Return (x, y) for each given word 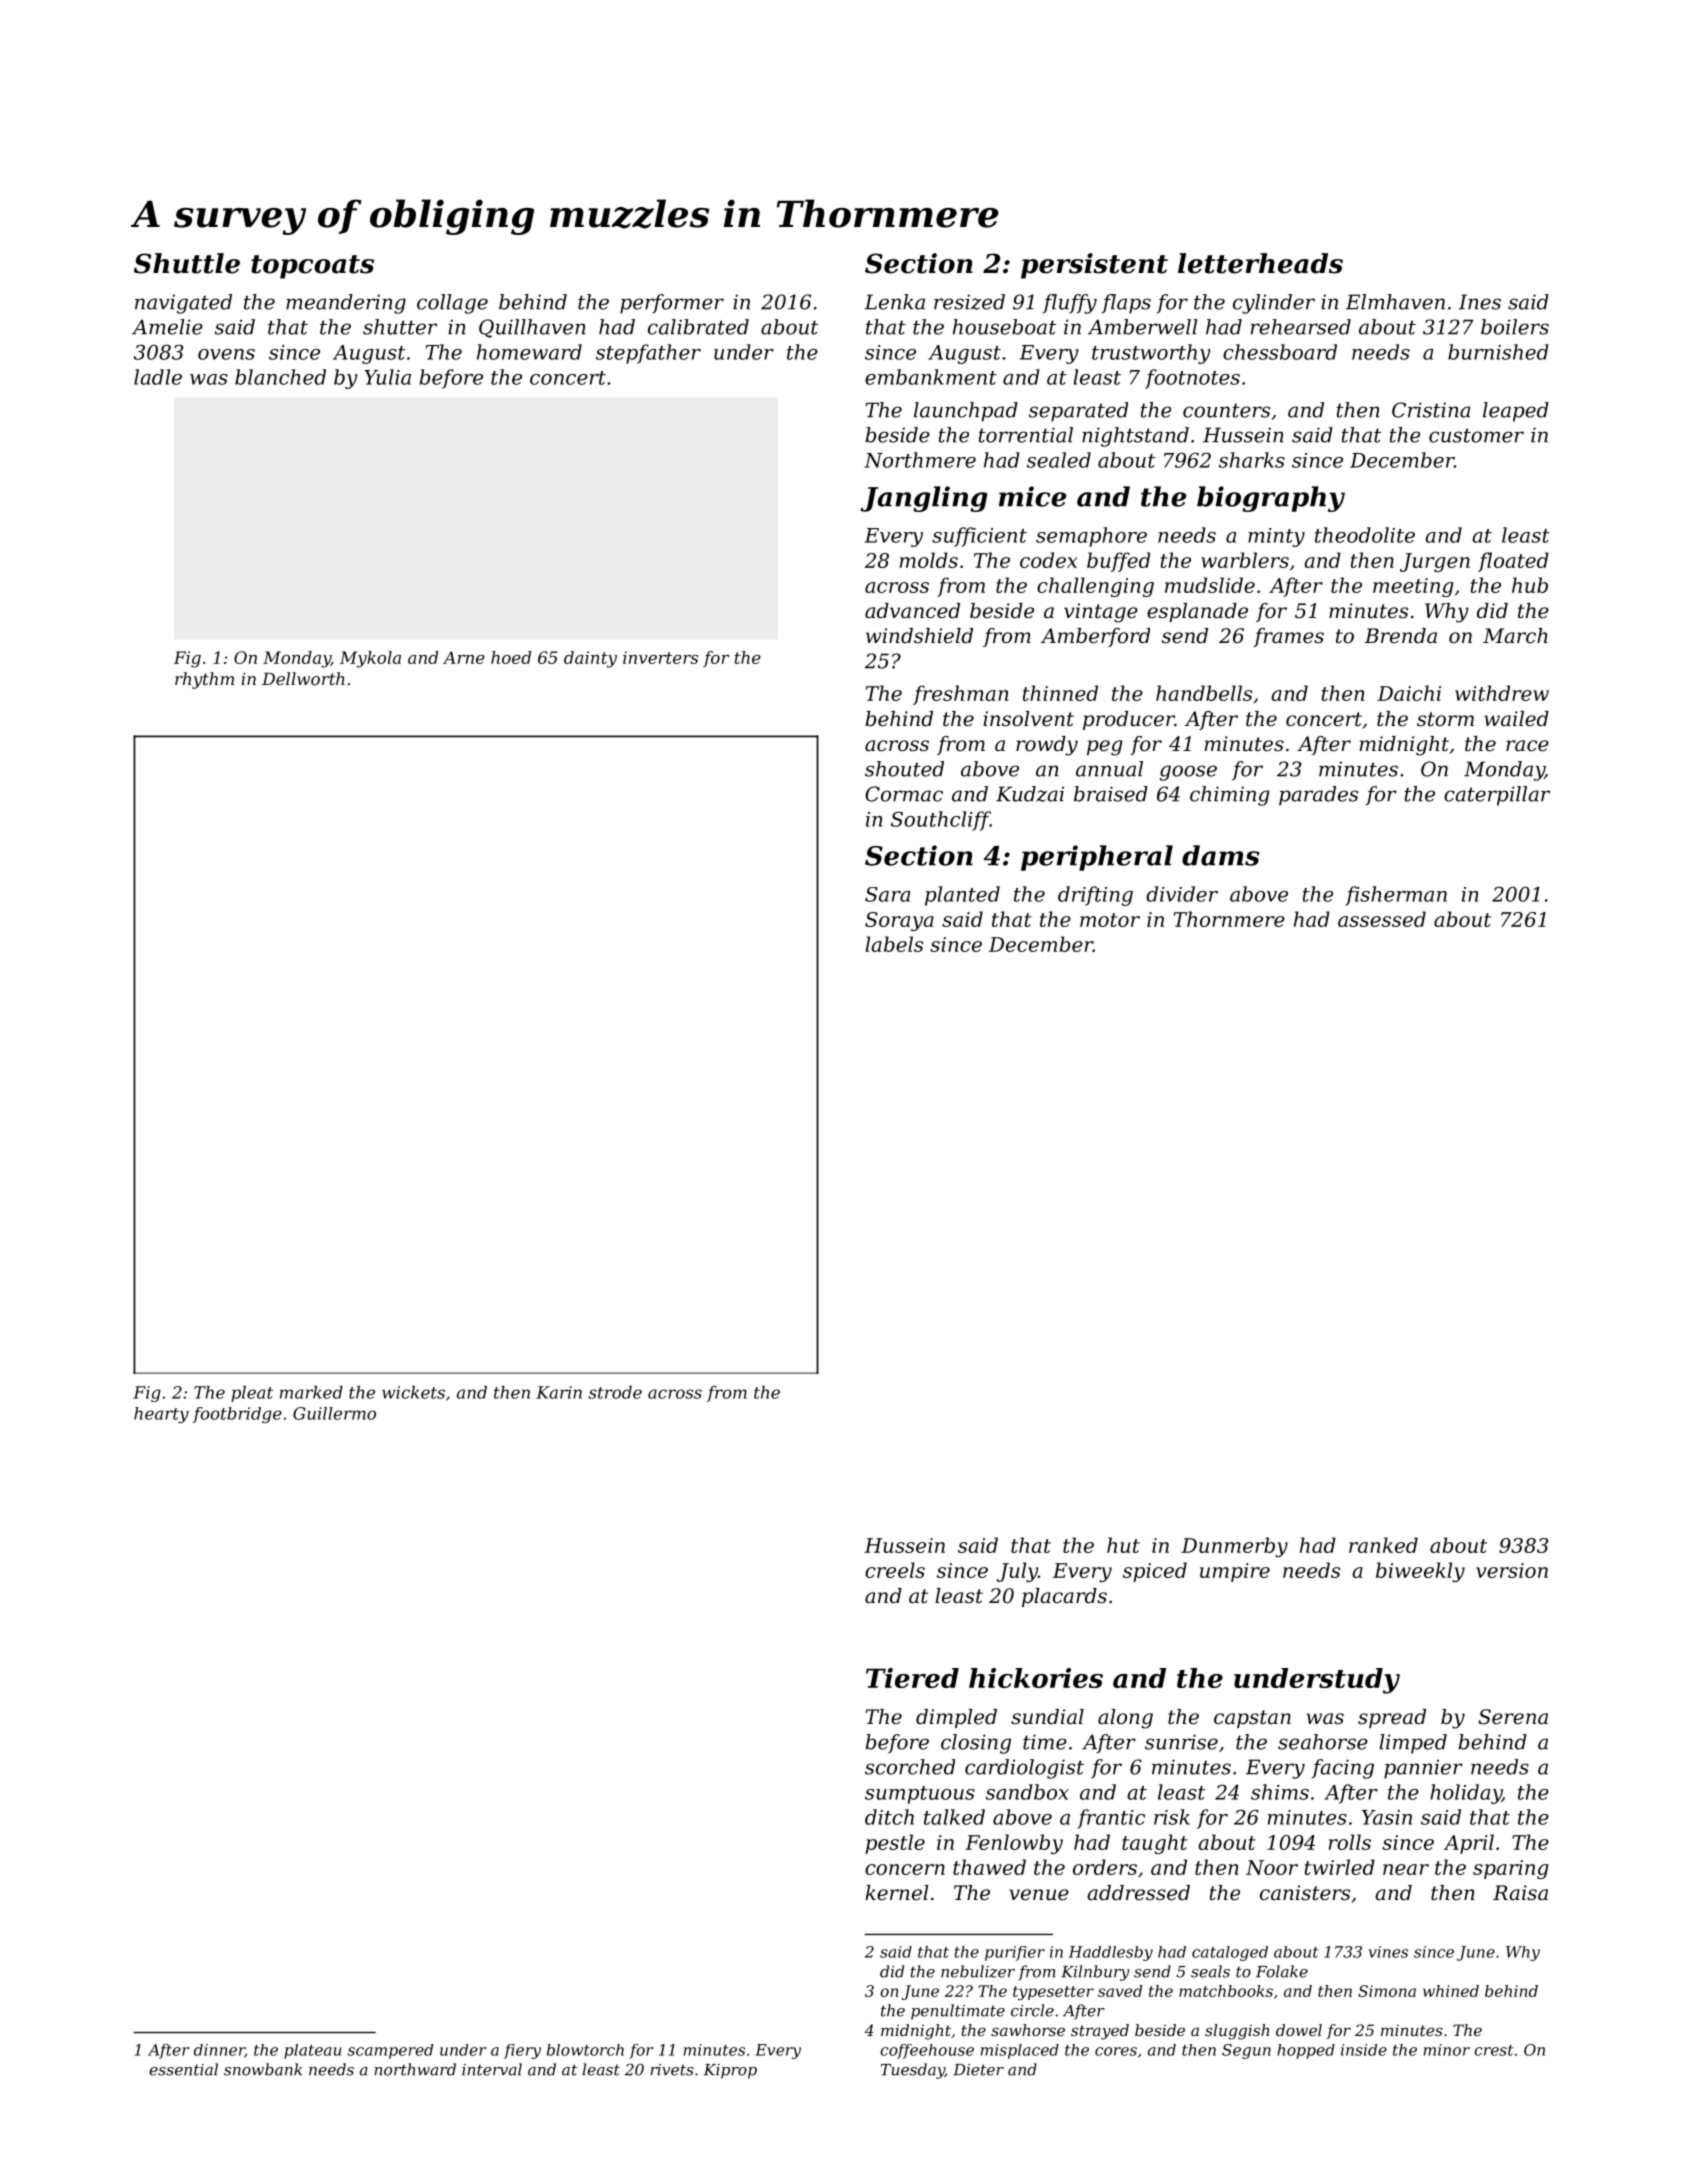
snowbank (263, 2069)
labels (894, 944)
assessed (1382, 919)
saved (1120, 1991)
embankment (931, 377)
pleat (252, 1394)
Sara (887, 894)
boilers (1515, 327)
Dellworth (303, 678)
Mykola (370, 659)
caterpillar (1497, 796)
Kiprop (730, 2071)
